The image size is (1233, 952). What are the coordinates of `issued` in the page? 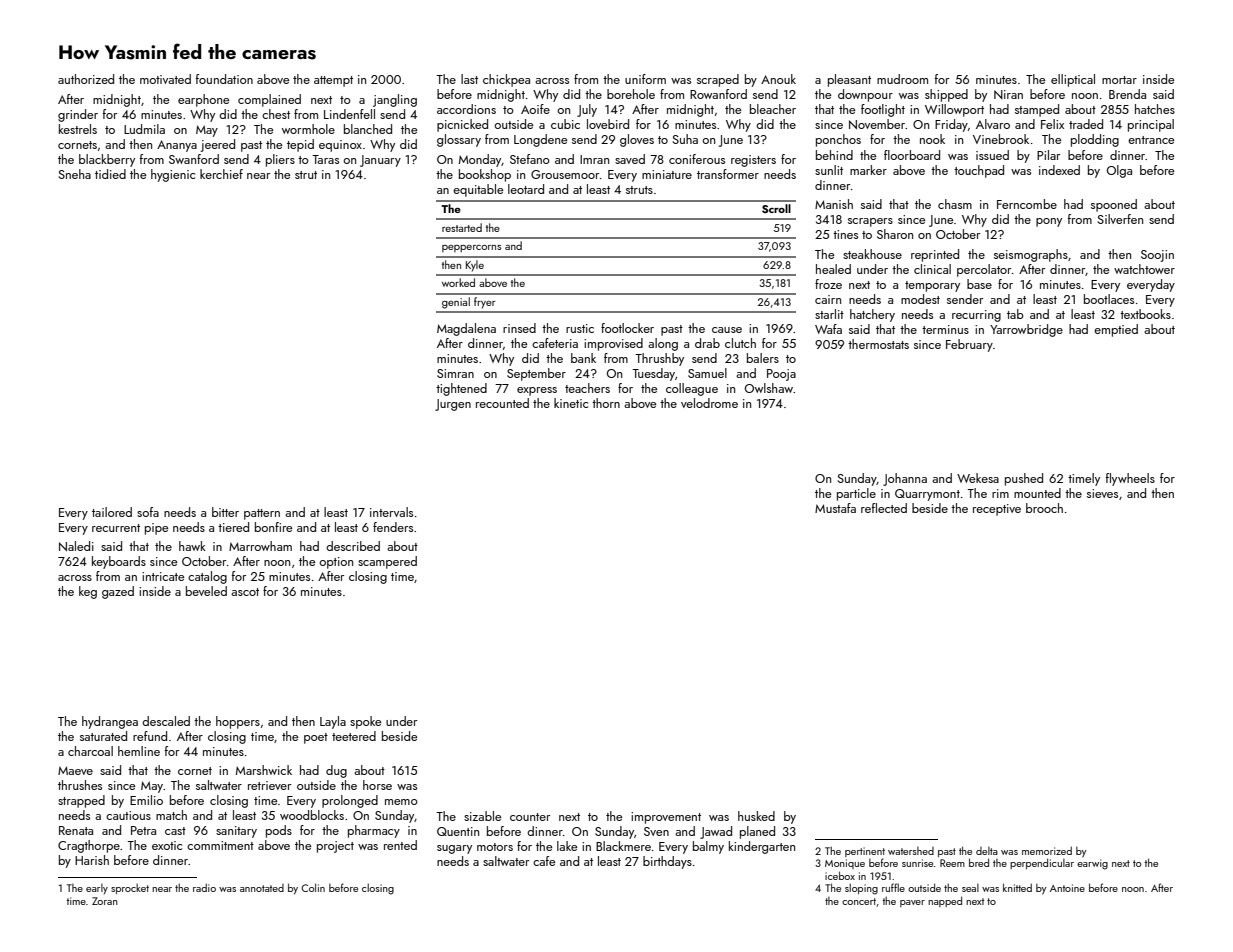 It's located at (992, 155).
